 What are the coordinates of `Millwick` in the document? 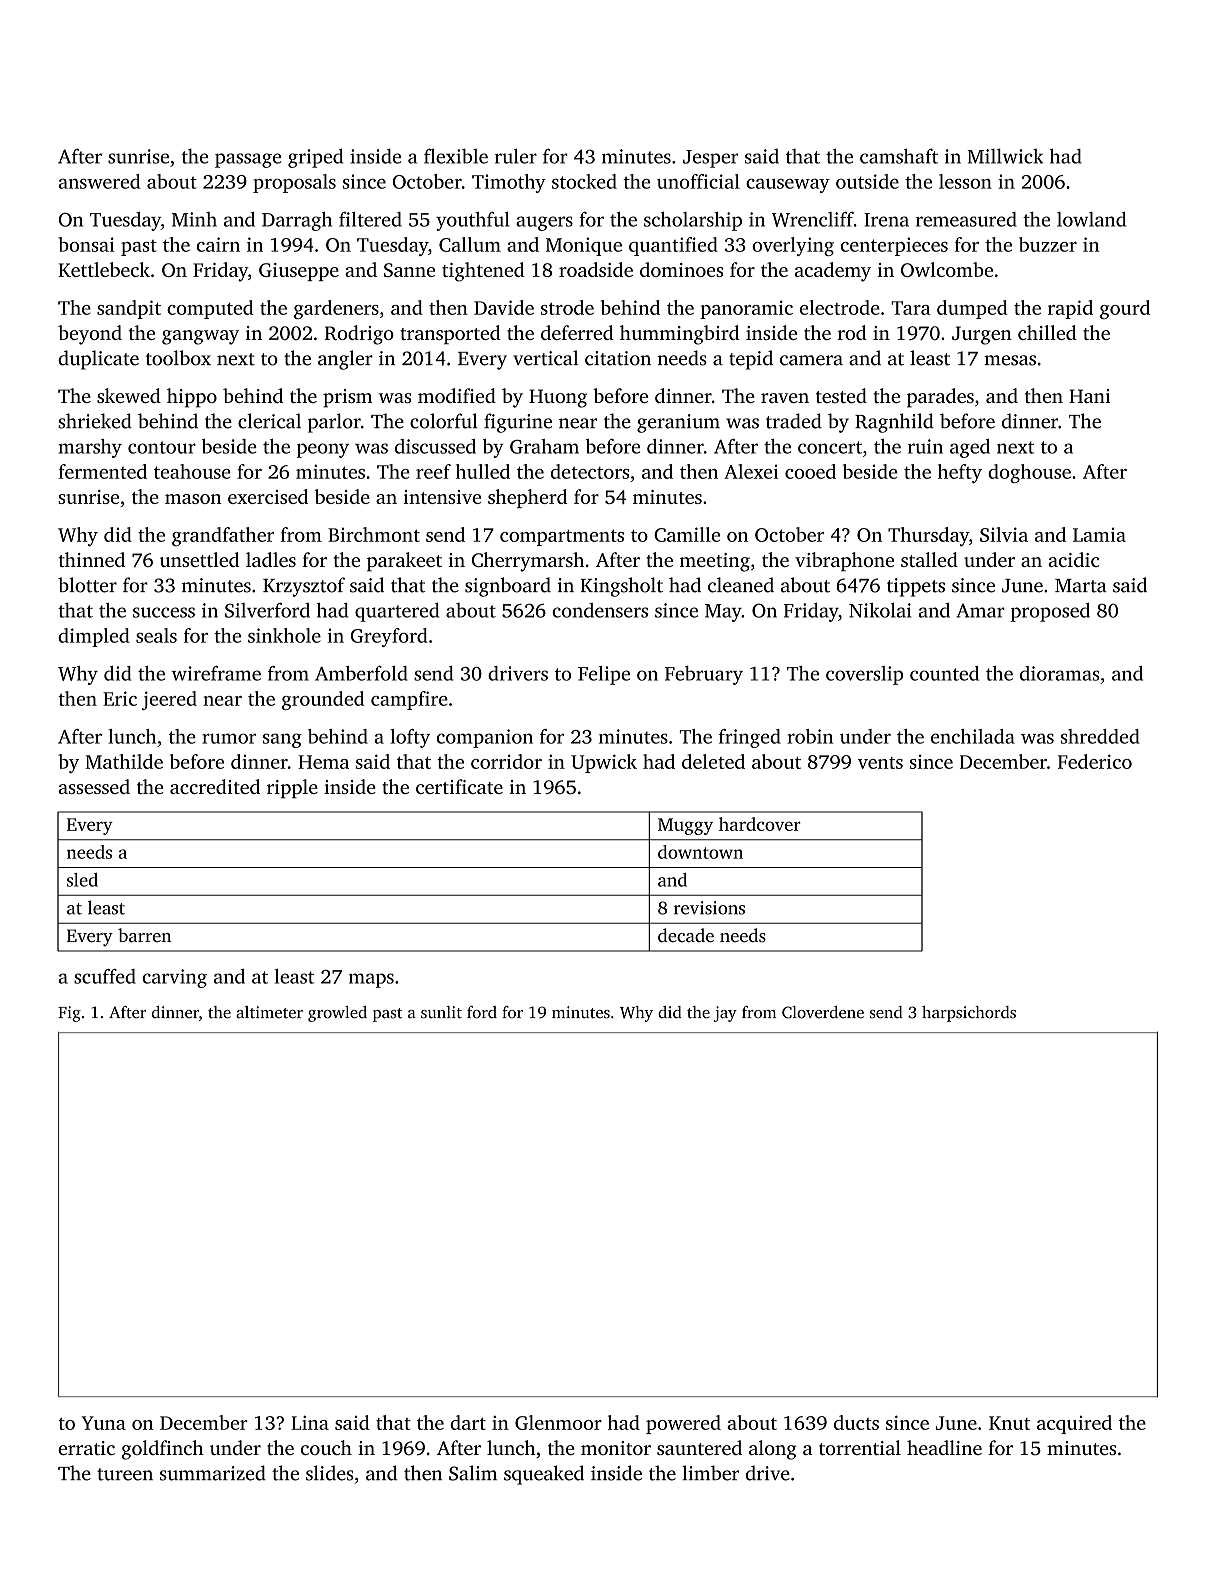 It's located at (1005, 156).
